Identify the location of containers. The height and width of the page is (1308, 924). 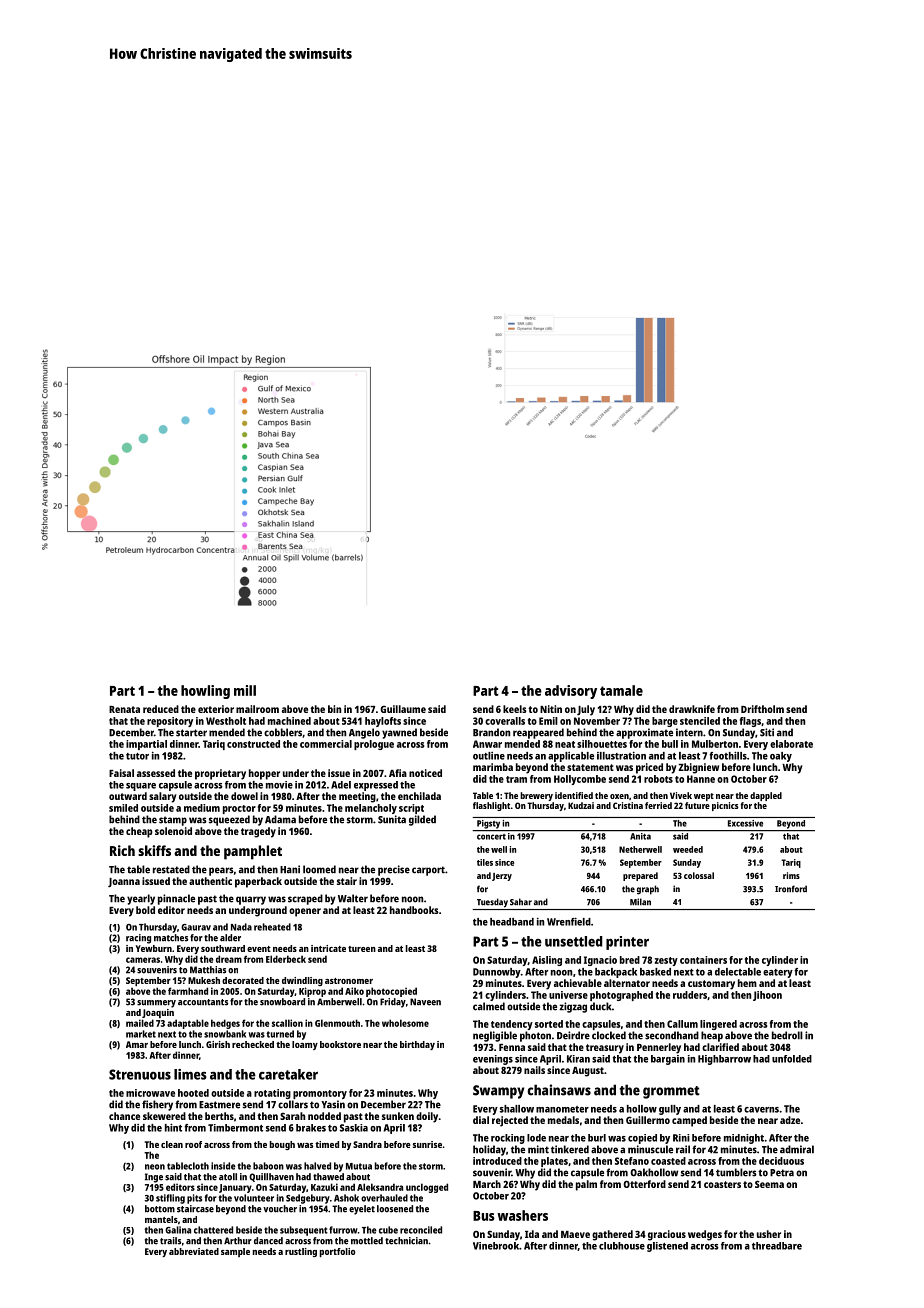
(703, 960).
